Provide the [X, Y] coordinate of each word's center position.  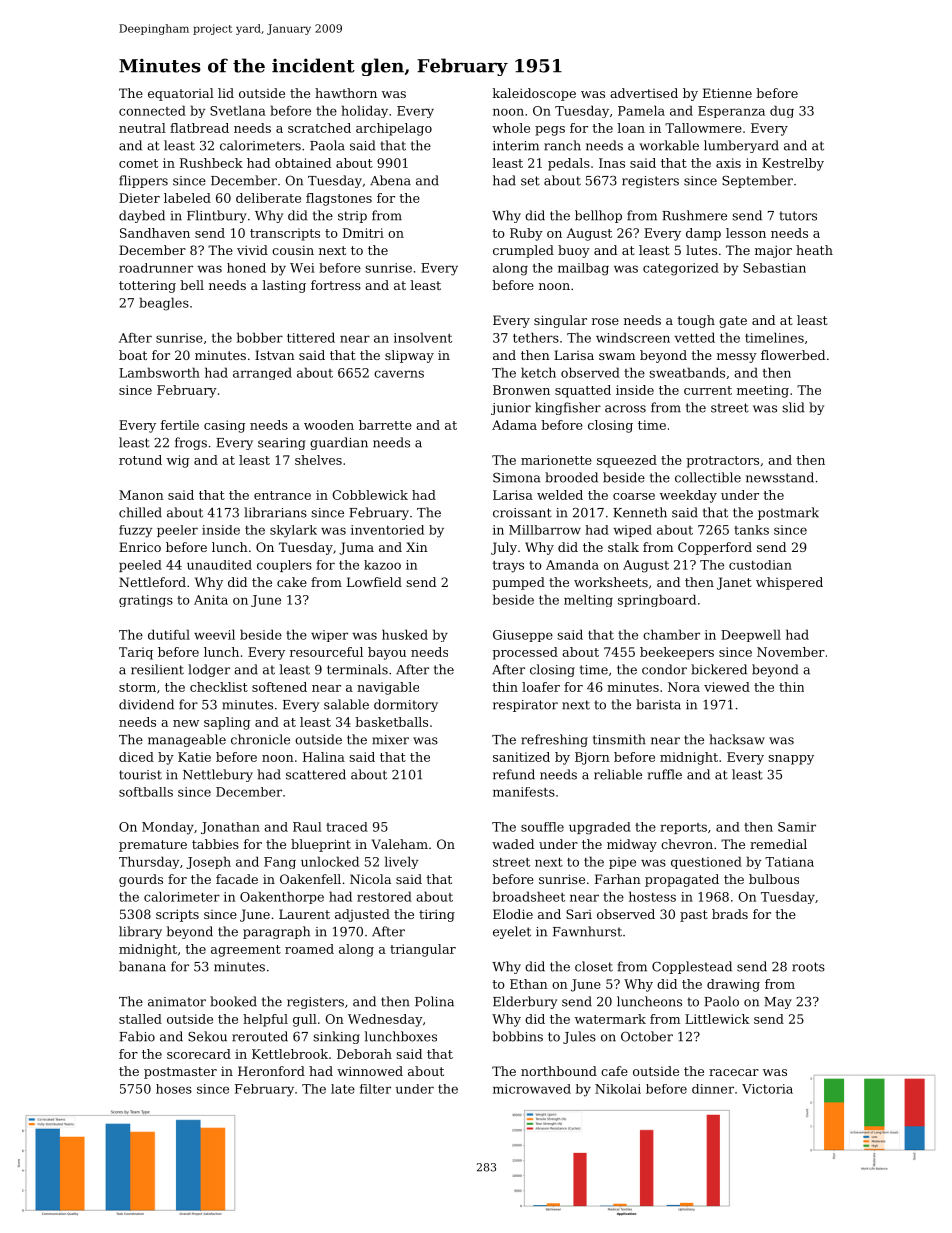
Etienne [727, 93]
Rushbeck [211, 163]
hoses [174, 1089]
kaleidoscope [534, 94]
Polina [434, 1001]
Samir [797, 827]
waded [513, 844]
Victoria [767, 1089]
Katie [194, 757]
